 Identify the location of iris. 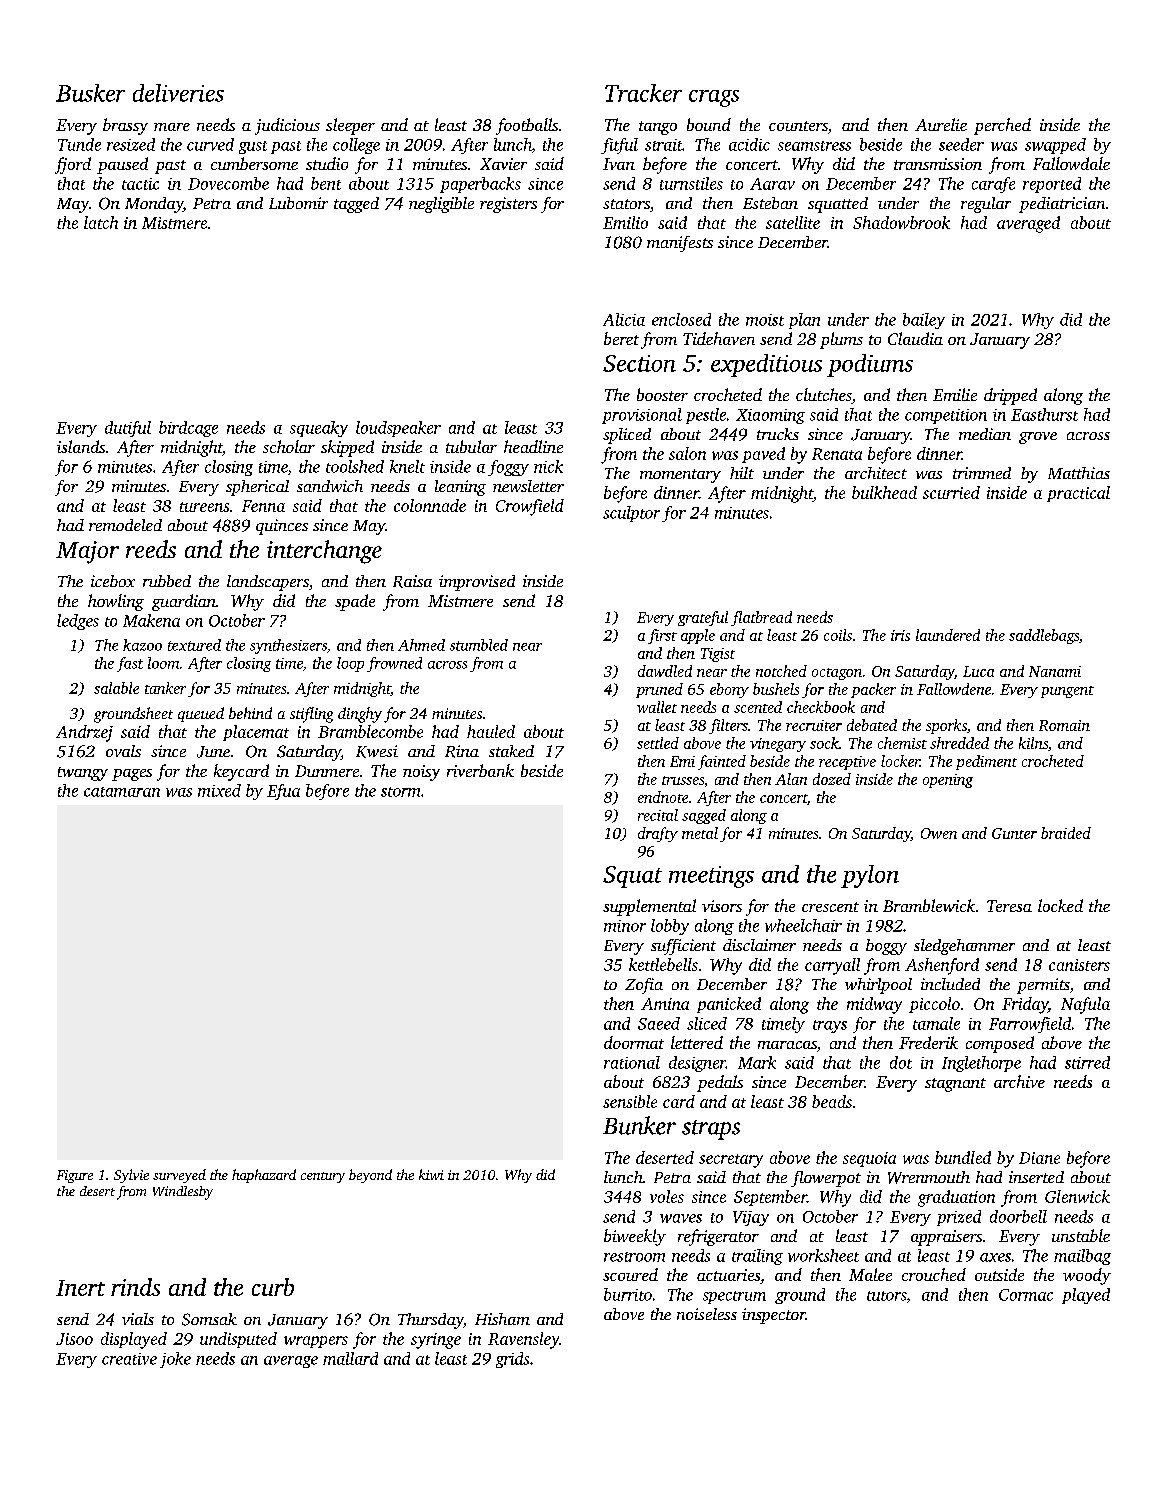
(900, 635).
